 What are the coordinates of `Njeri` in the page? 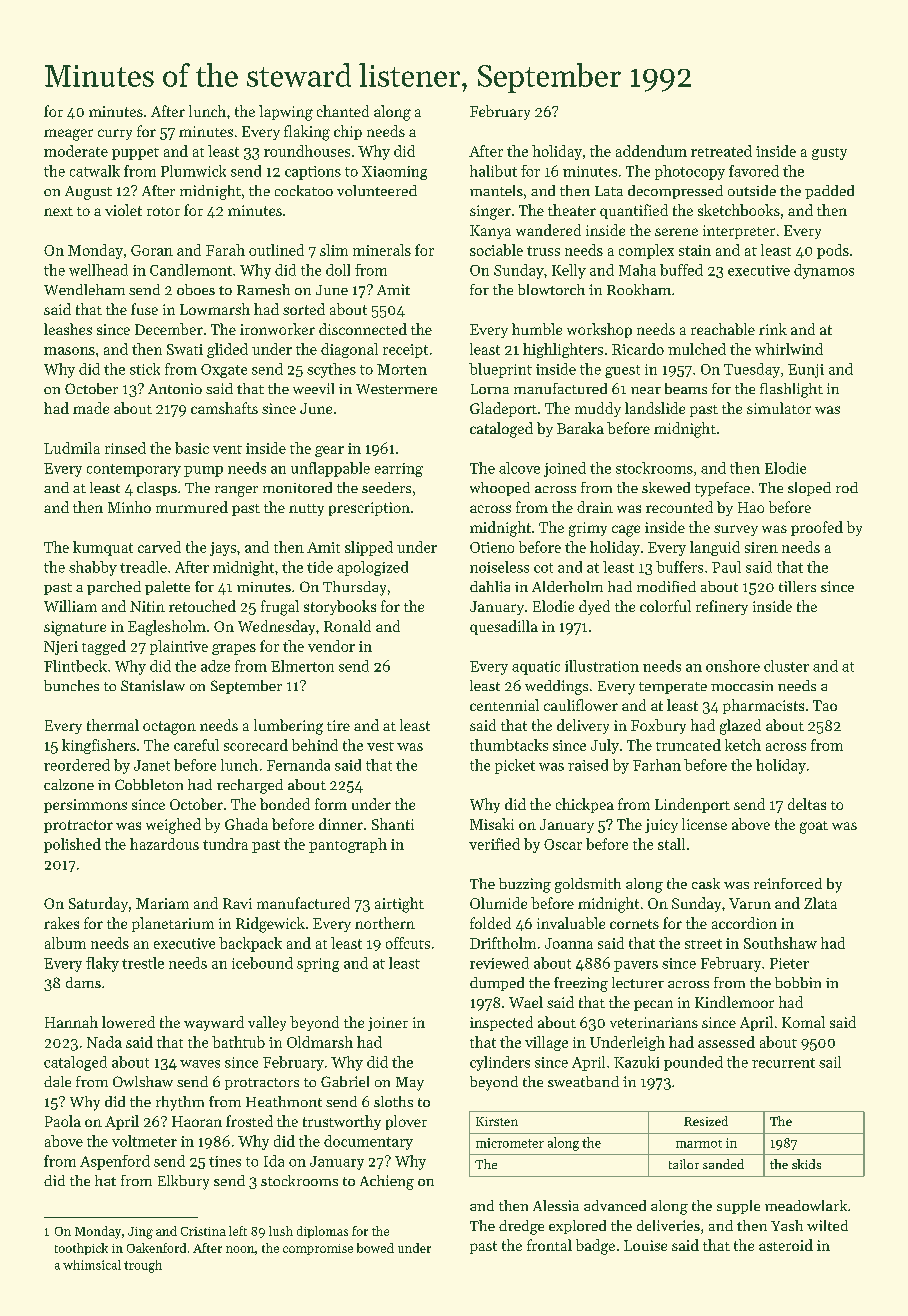 It's located at (61, 648).
